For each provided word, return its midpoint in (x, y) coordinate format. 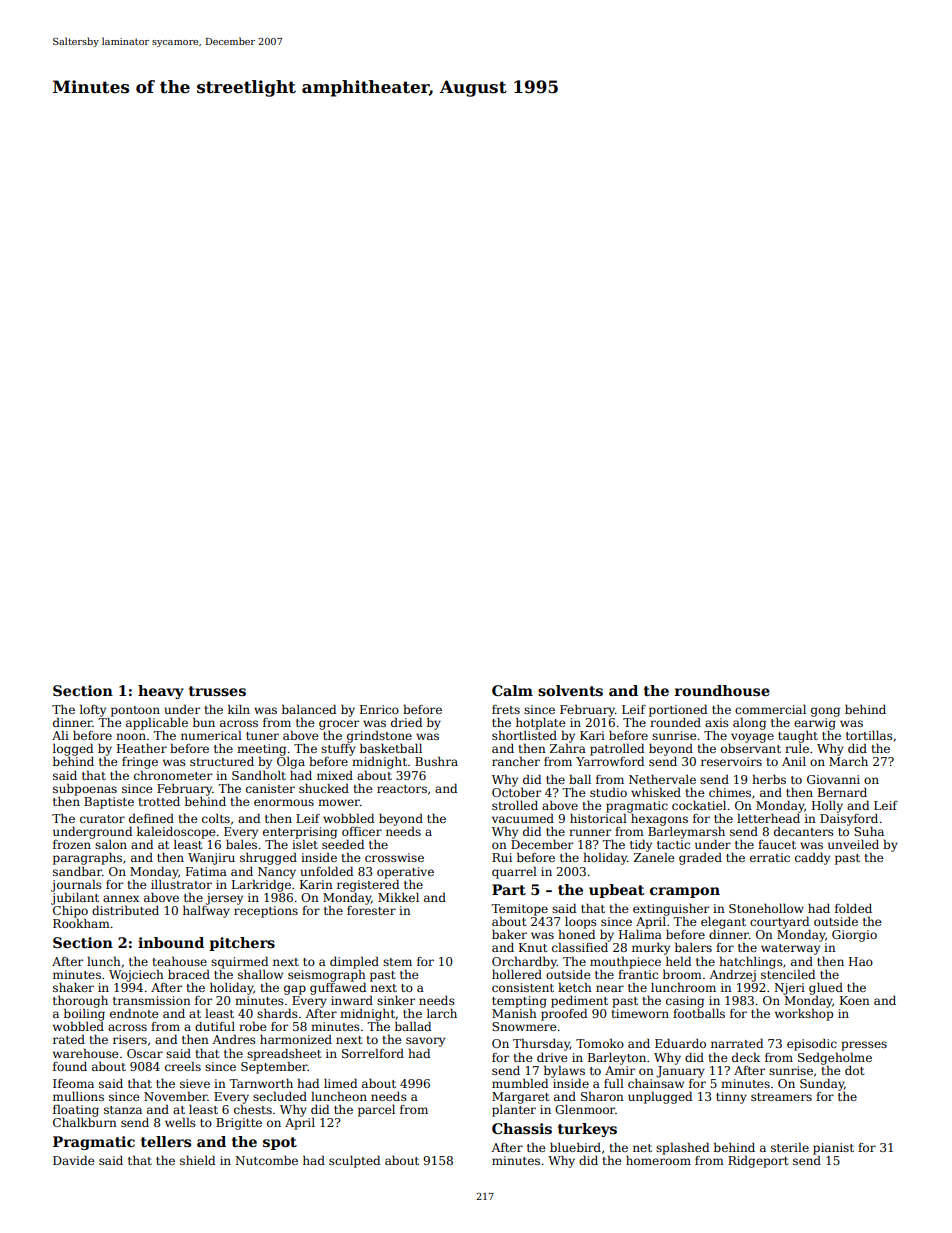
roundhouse (722, 690)
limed (340, 1083)
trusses (217, 691)
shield (197, 1160)
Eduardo (680, 1043)
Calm (512, 690)
